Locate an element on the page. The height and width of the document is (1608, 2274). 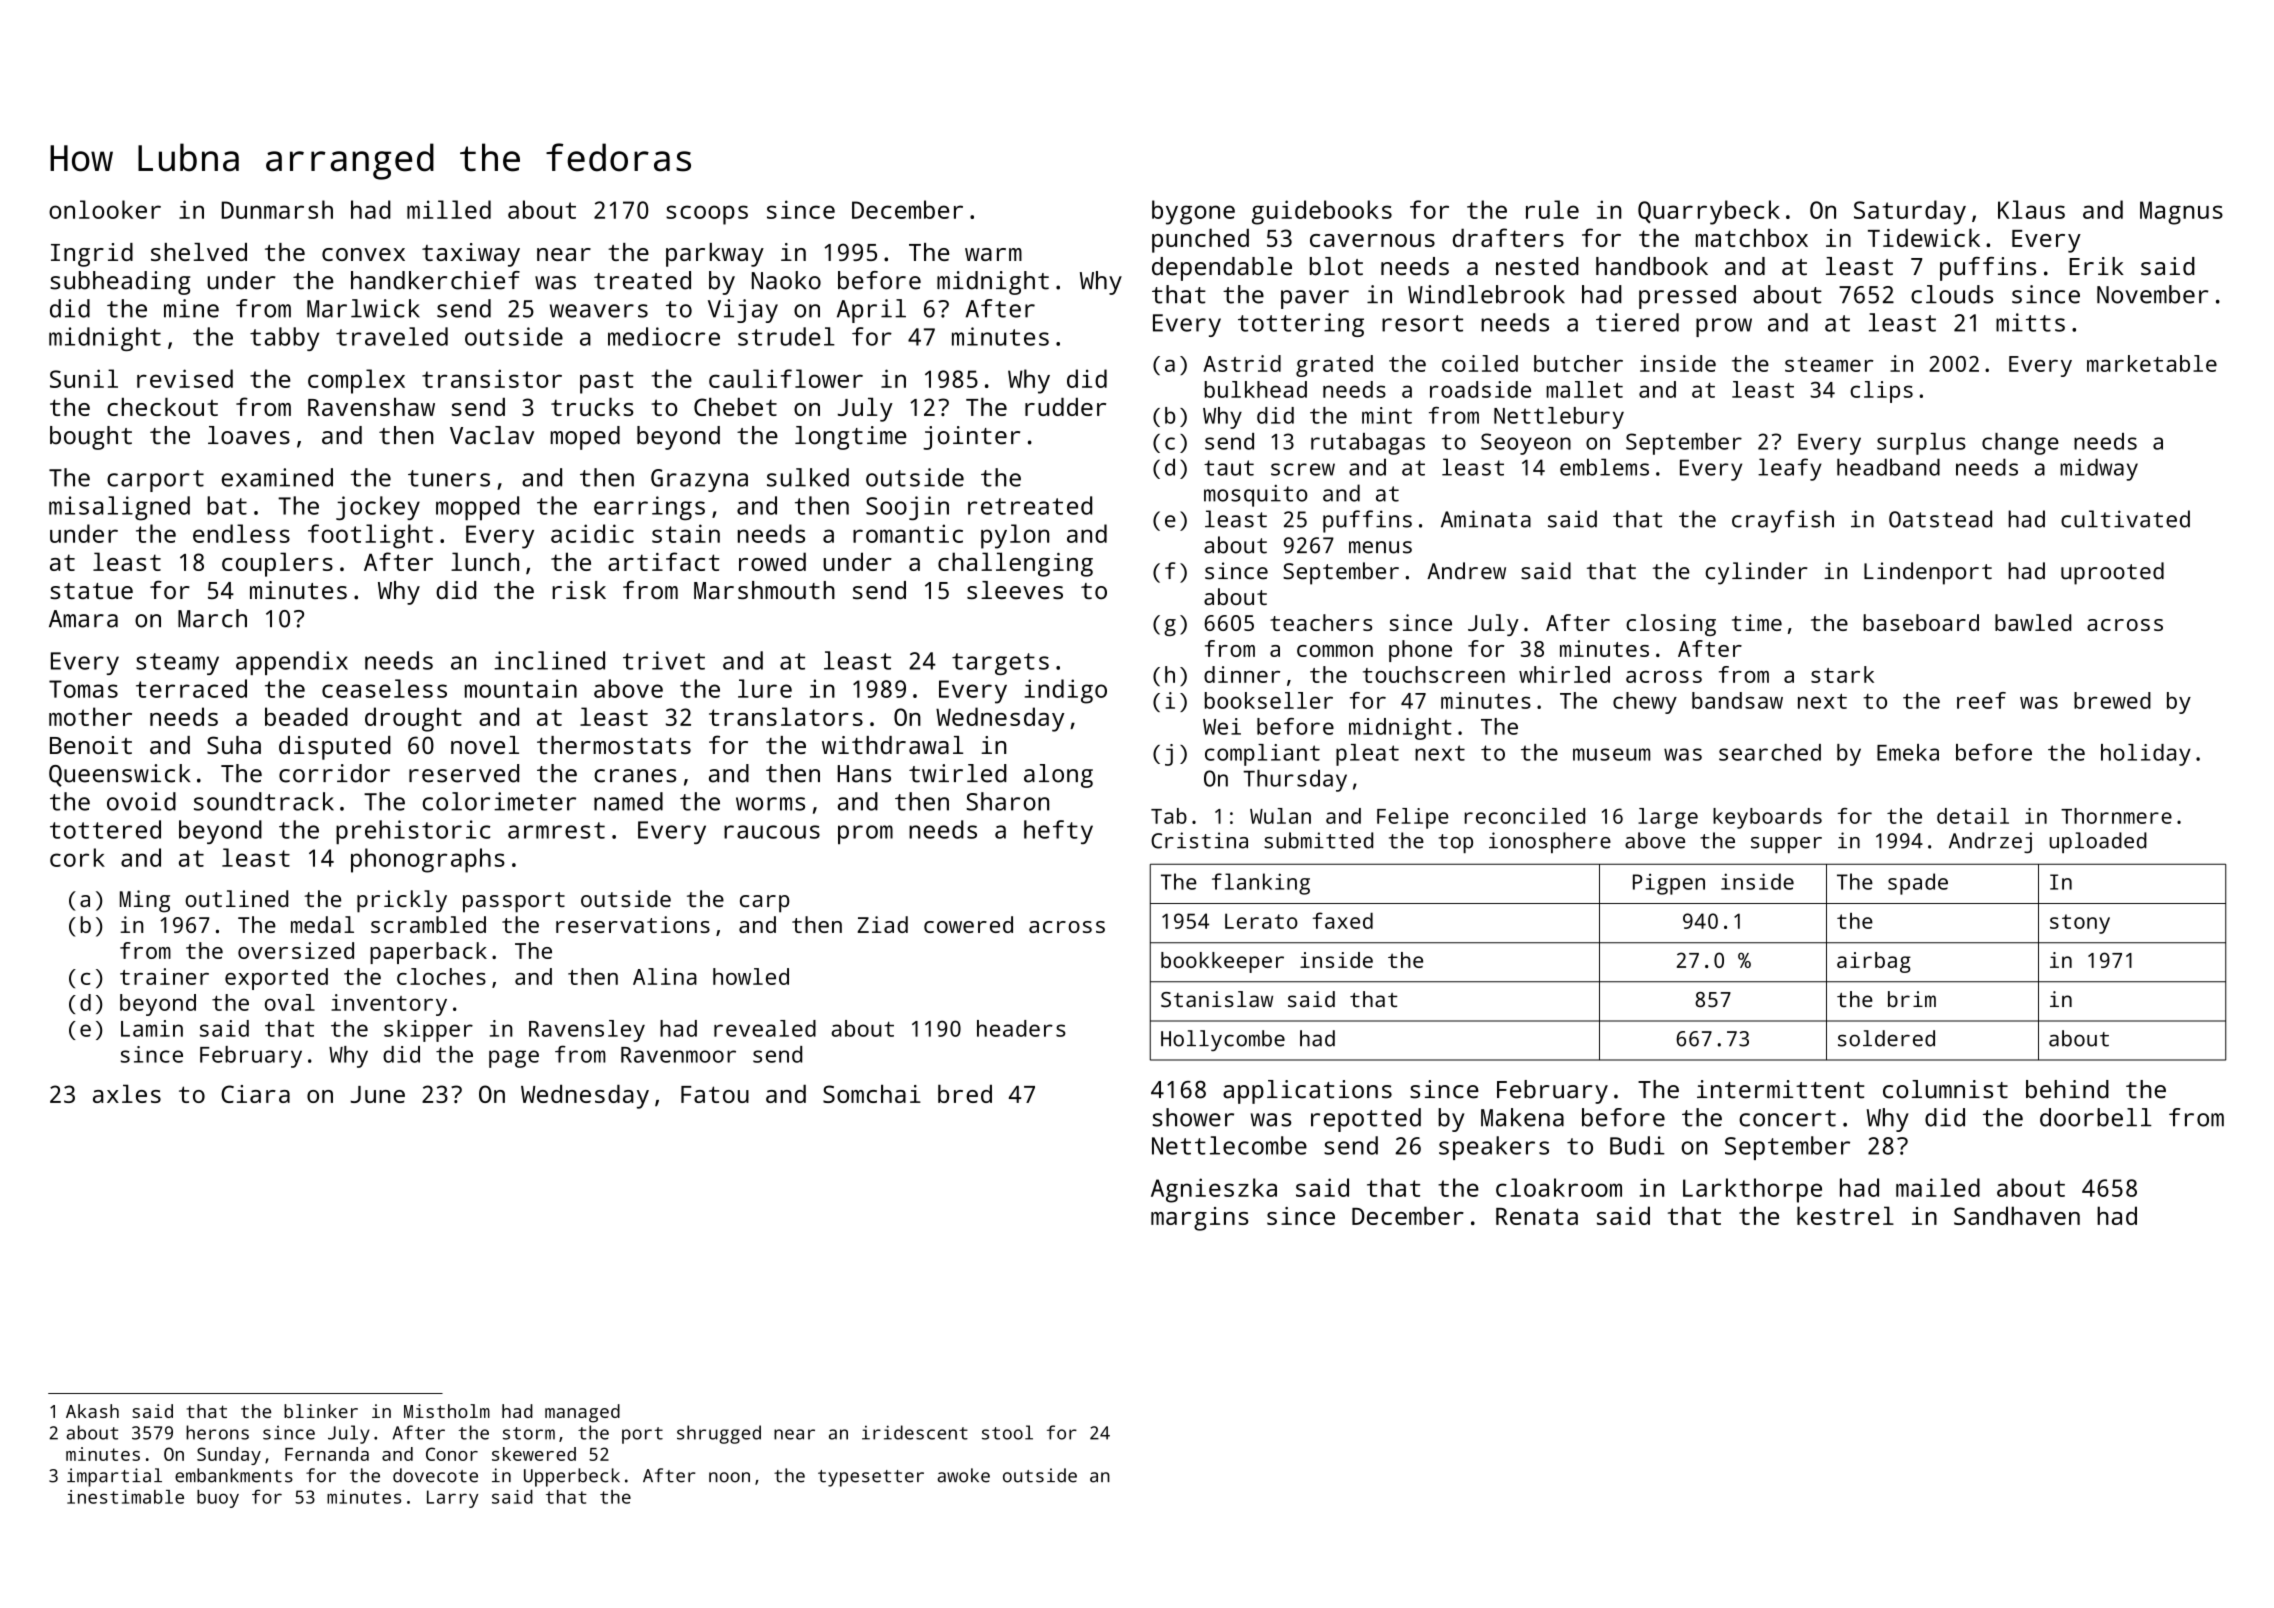
sleeves is located at coordinates (1015, 590).
